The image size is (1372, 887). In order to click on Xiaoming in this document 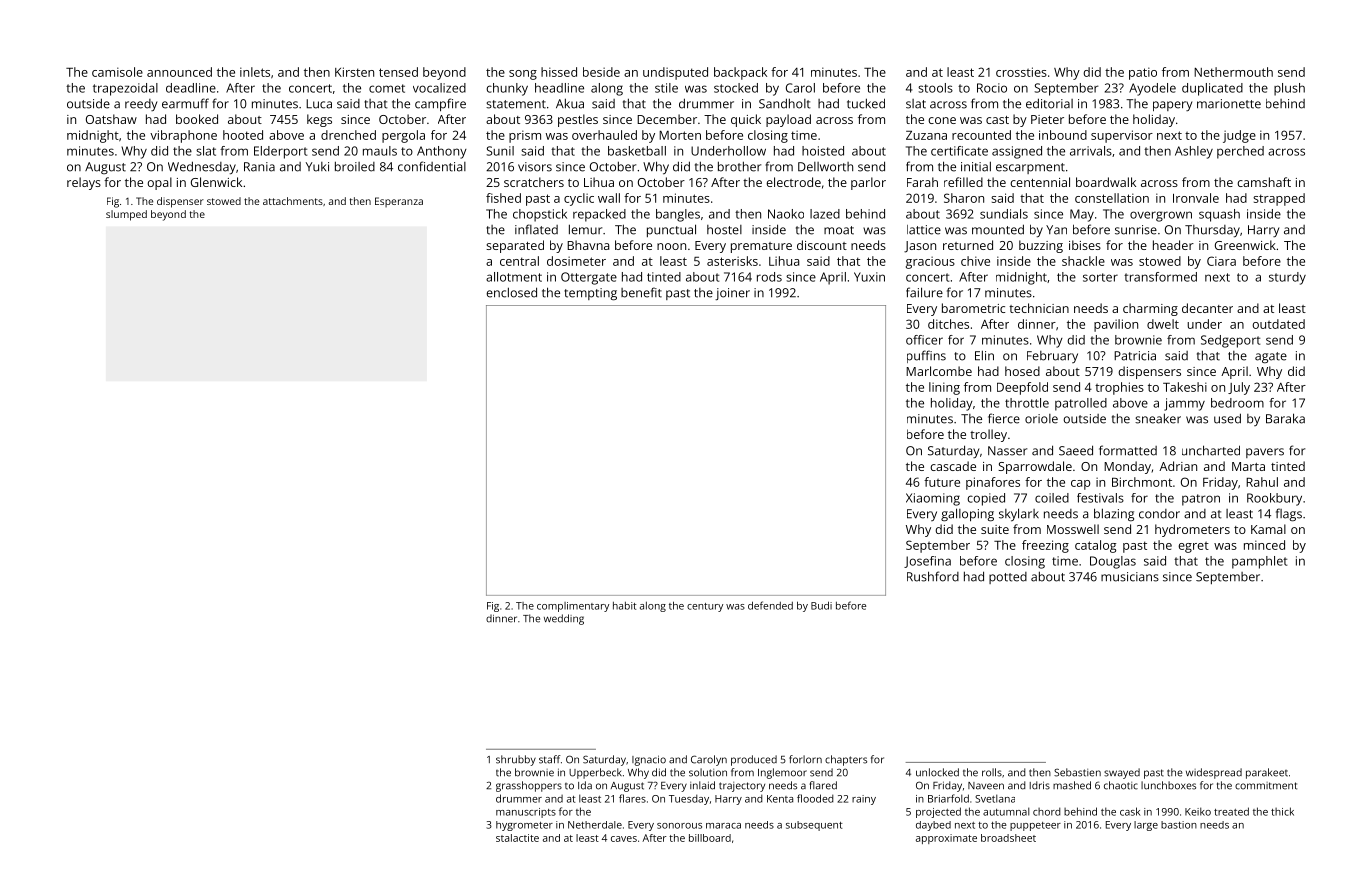, I will do `click(933, 499)`.
